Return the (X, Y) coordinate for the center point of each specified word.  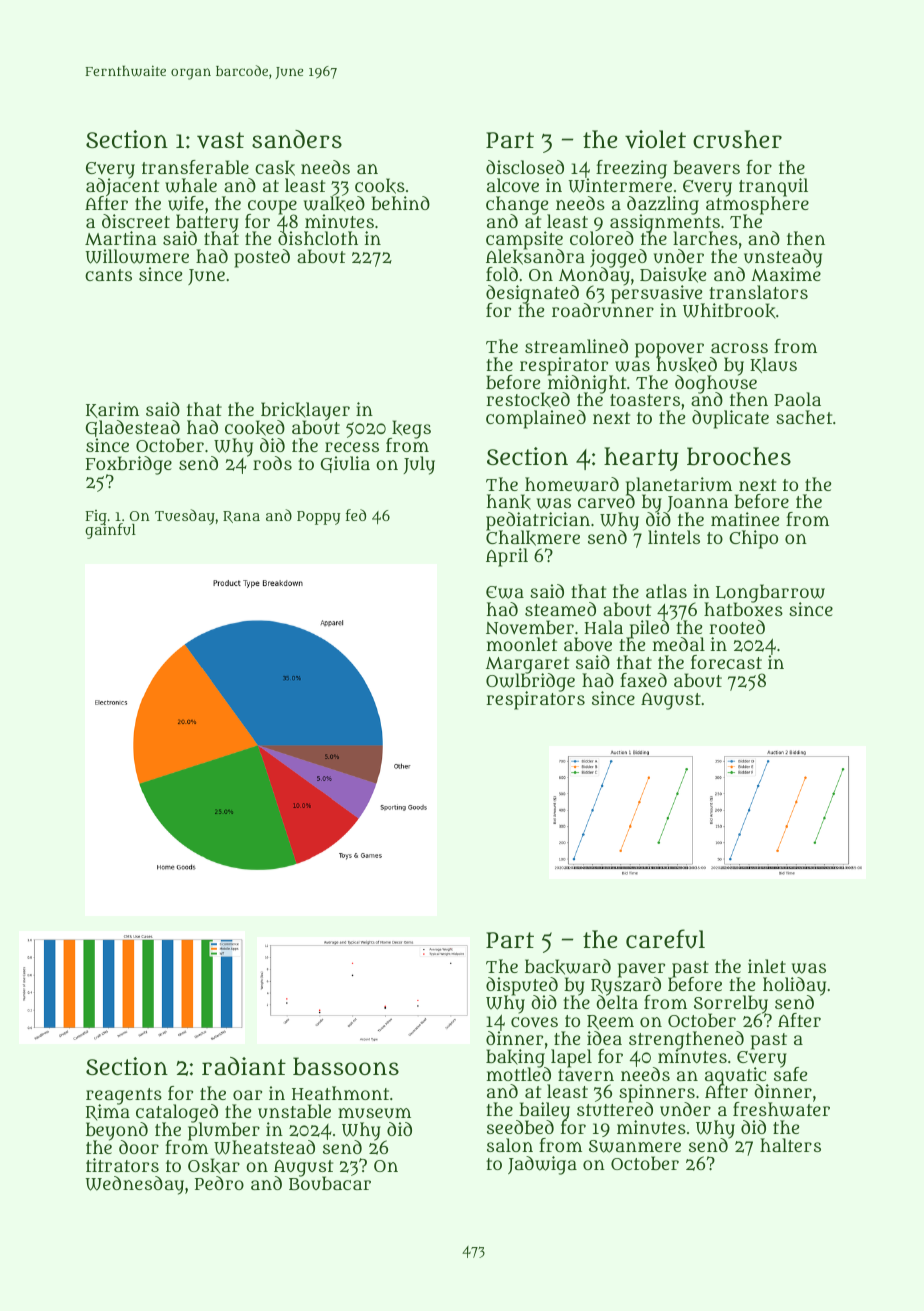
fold (502, 274)
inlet (767, 966)
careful (665, 939)
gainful (110, 532)
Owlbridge (530, 683)
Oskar (214, 1166)
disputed (522, 986)
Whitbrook (729, 311)
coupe (272, 207)
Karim (112, 410)
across (739, 348)
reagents (124, 1096)
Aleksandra (535, 257)
